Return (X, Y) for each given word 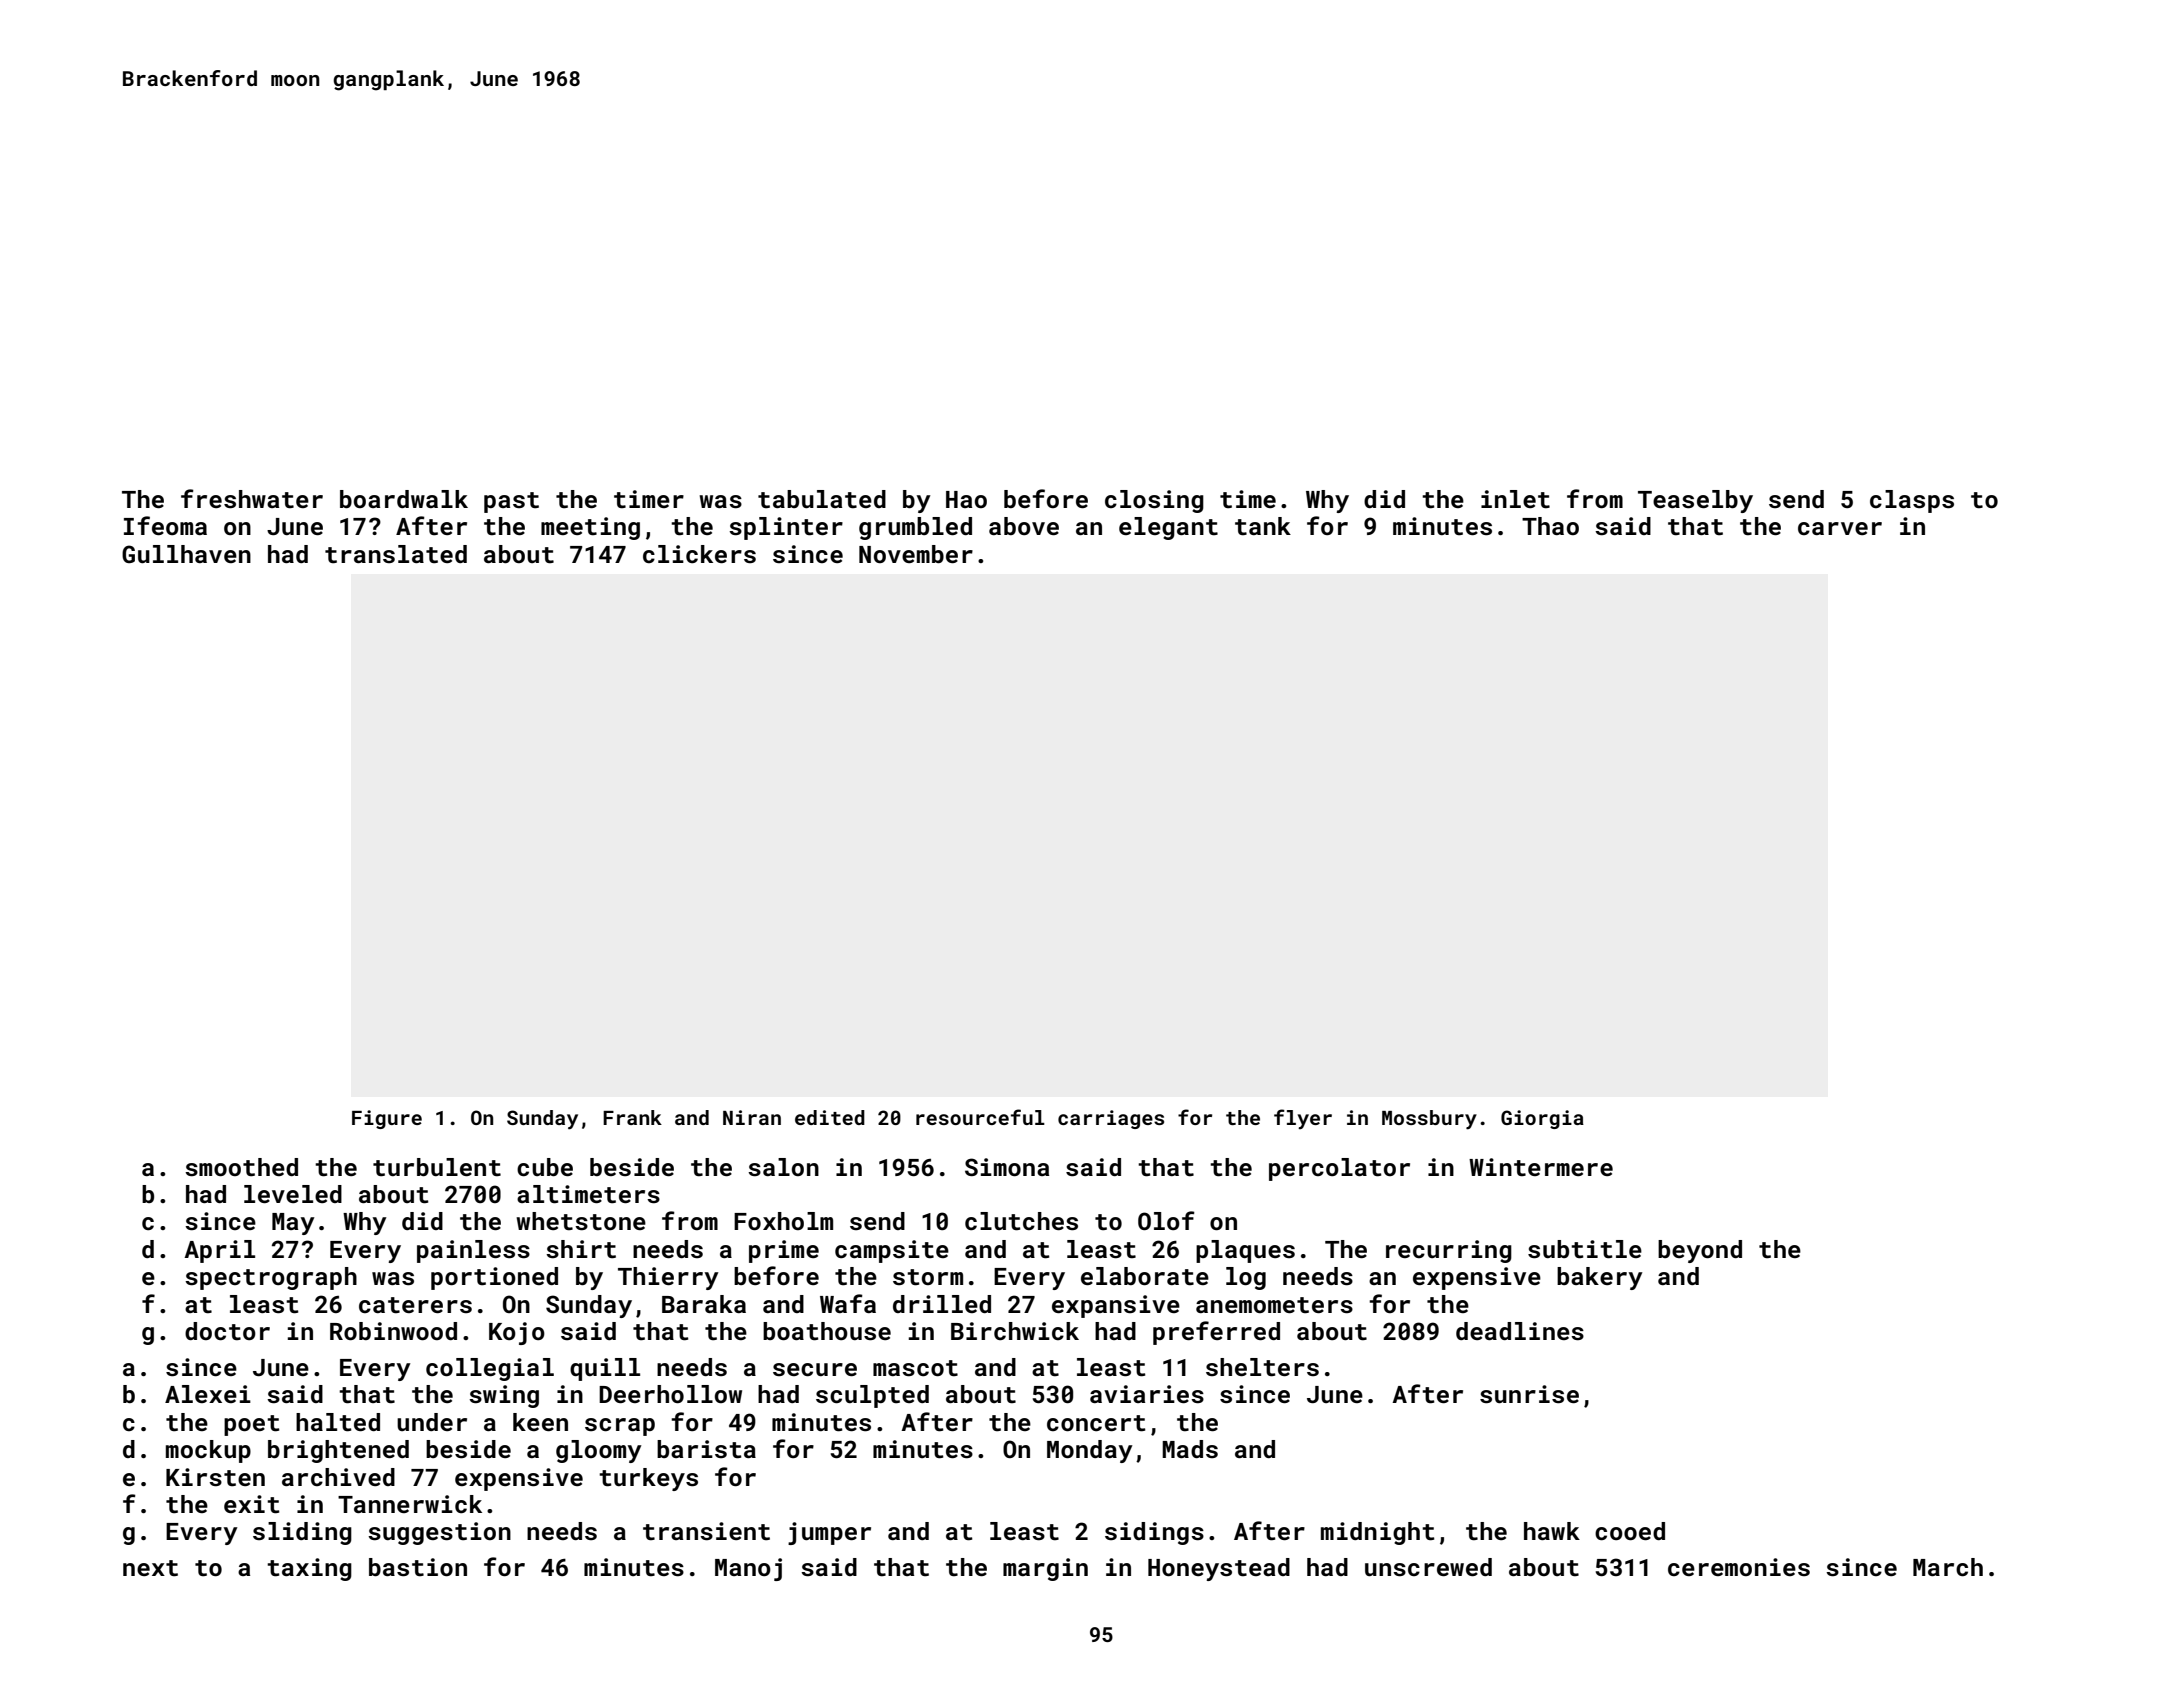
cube (545, 1167)
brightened (338, 1451)
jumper (829, 1533)
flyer (1303, 1119)
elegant (1168, 528)
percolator (1339, 1169)
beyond (1700, 1251)
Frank (632, 1117)
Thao (1550, 526)
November (916, 554)
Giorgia (1542, 1119)
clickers (699, 554)
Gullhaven (186, 554)
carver (1840, 528)
